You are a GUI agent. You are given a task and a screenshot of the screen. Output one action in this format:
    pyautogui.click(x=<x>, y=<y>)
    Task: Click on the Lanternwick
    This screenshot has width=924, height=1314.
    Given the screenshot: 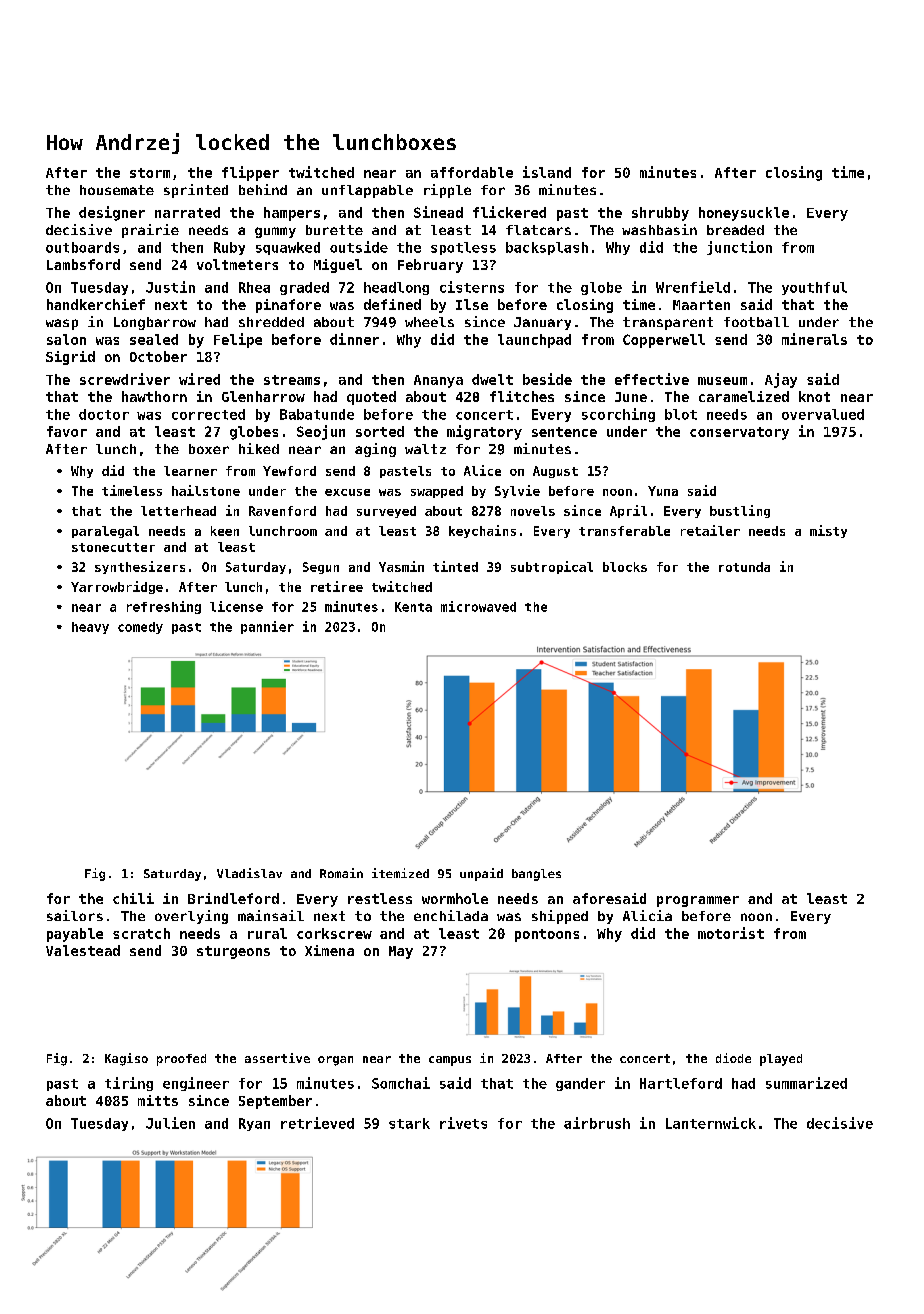 What is the action you would take?
    pyautogui.click(x=711, y=1123)
